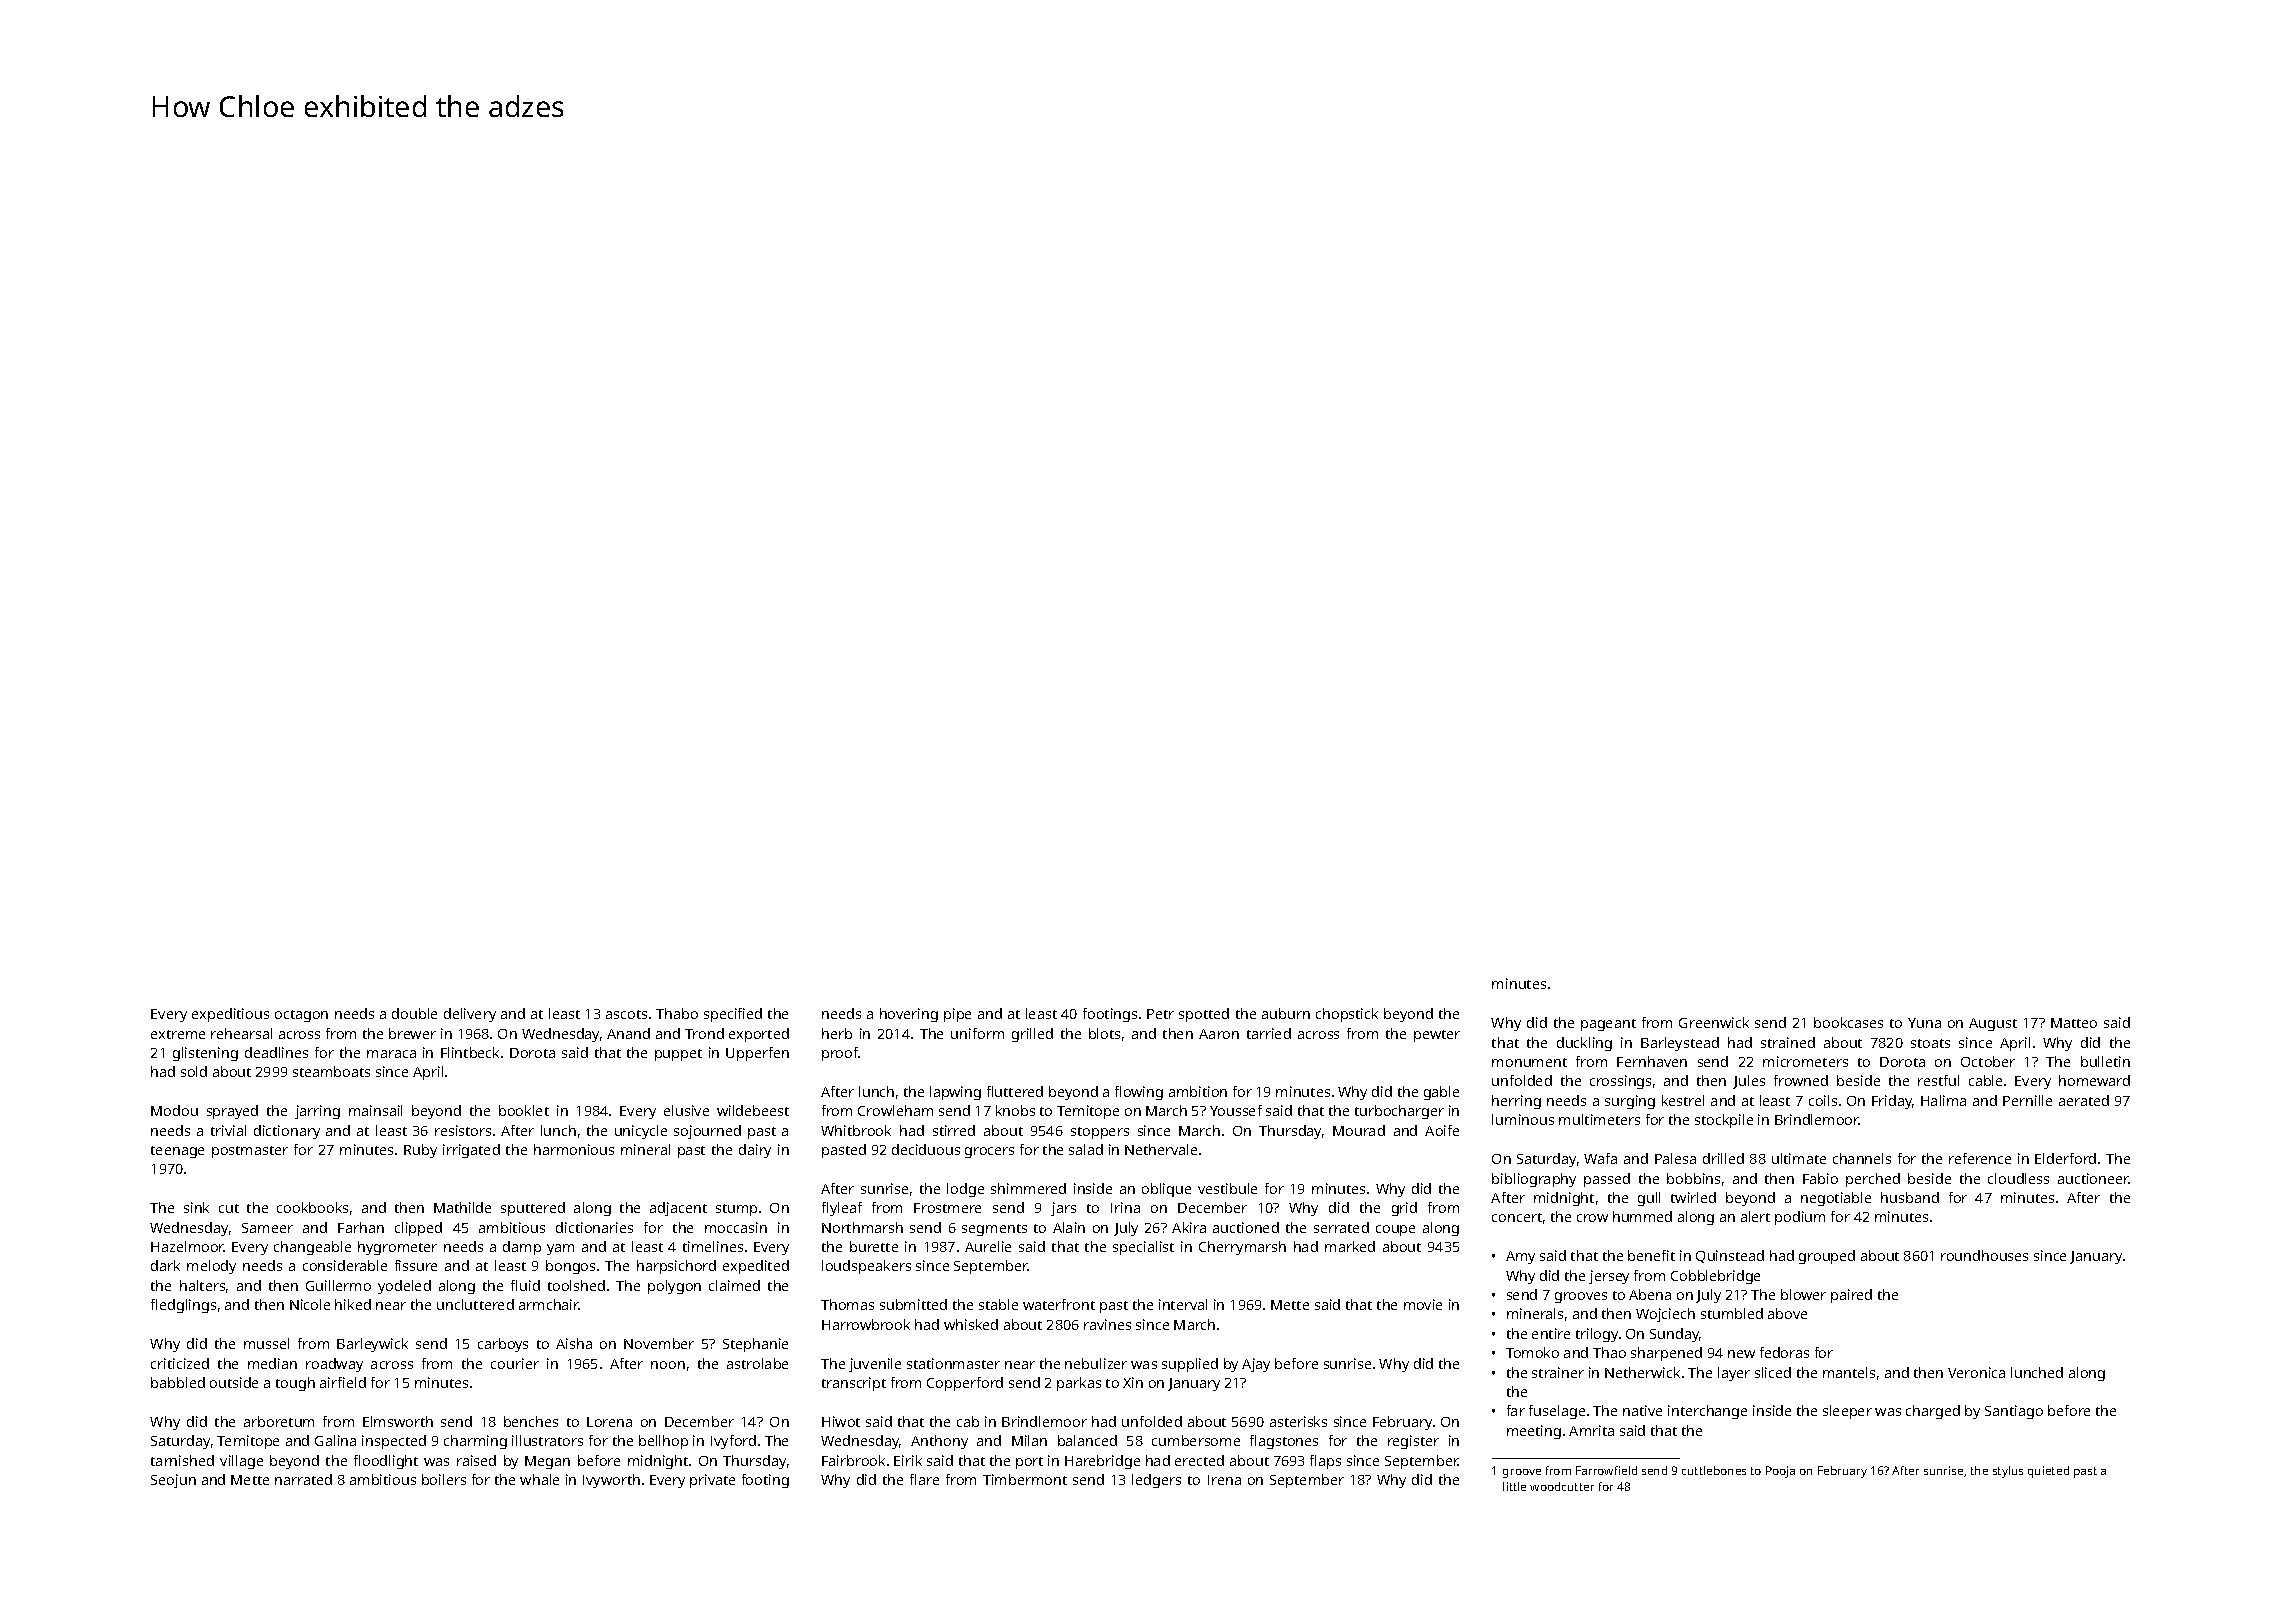  What do you see at coordinates (713, 1246) in the screenshot?
I see `timelines` at bounding box center [713, 1246].
